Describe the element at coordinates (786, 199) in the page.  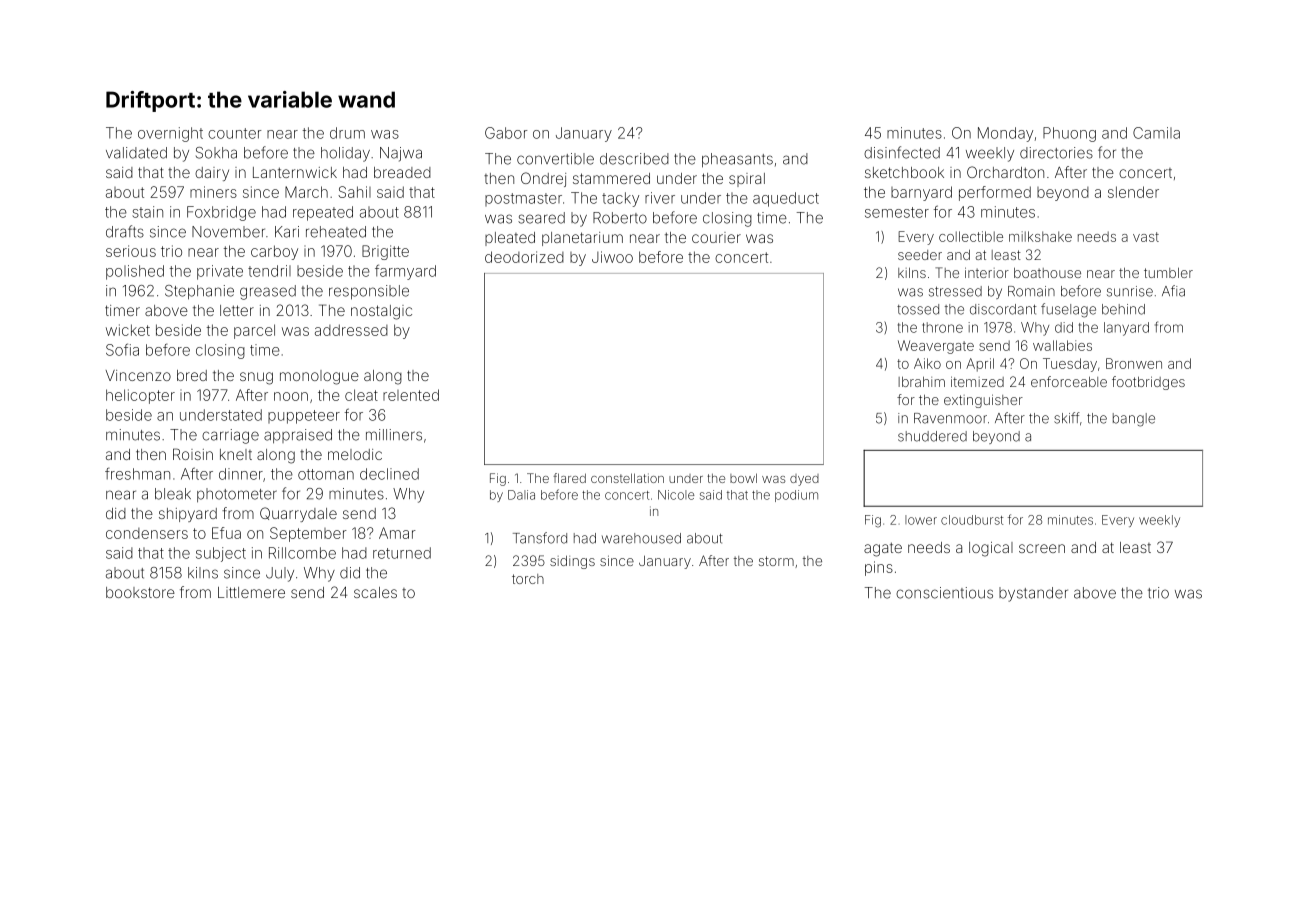
I see `aqueduct` at that location.
